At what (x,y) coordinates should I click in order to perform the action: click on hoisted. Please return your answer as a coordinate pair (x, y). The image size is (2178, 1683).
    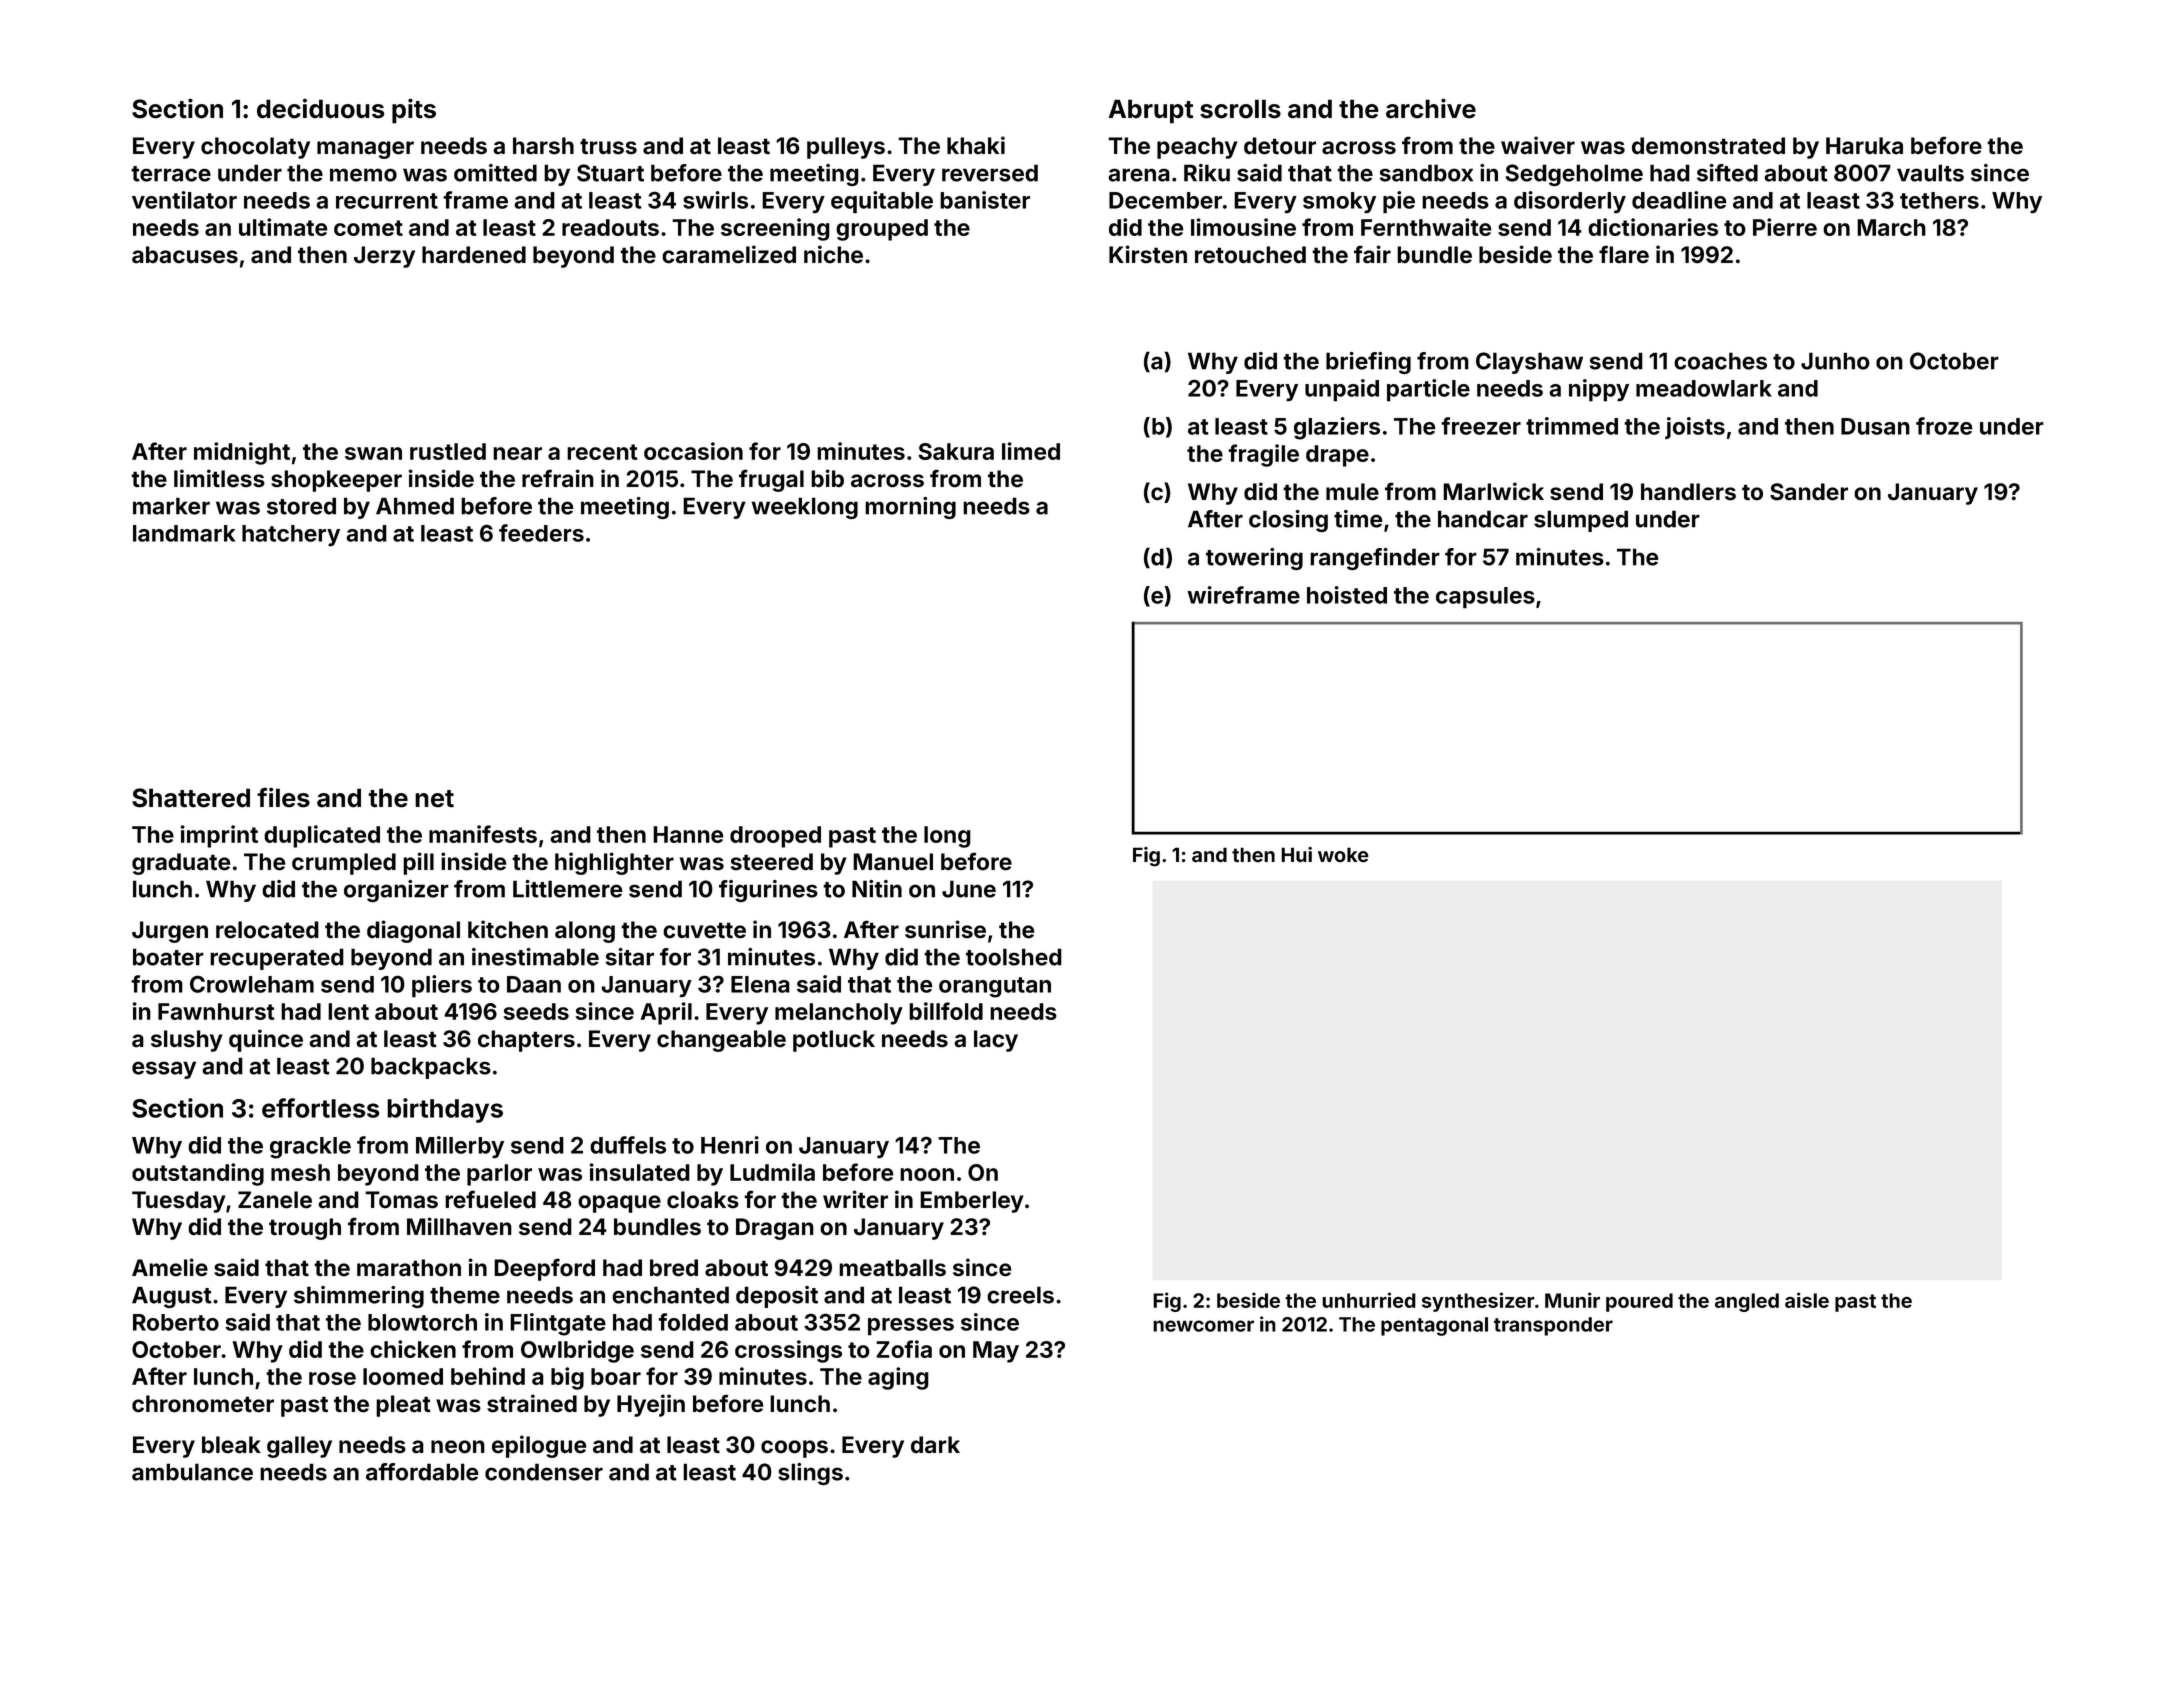
    Looking at the image, I should click on (1347, 595).
